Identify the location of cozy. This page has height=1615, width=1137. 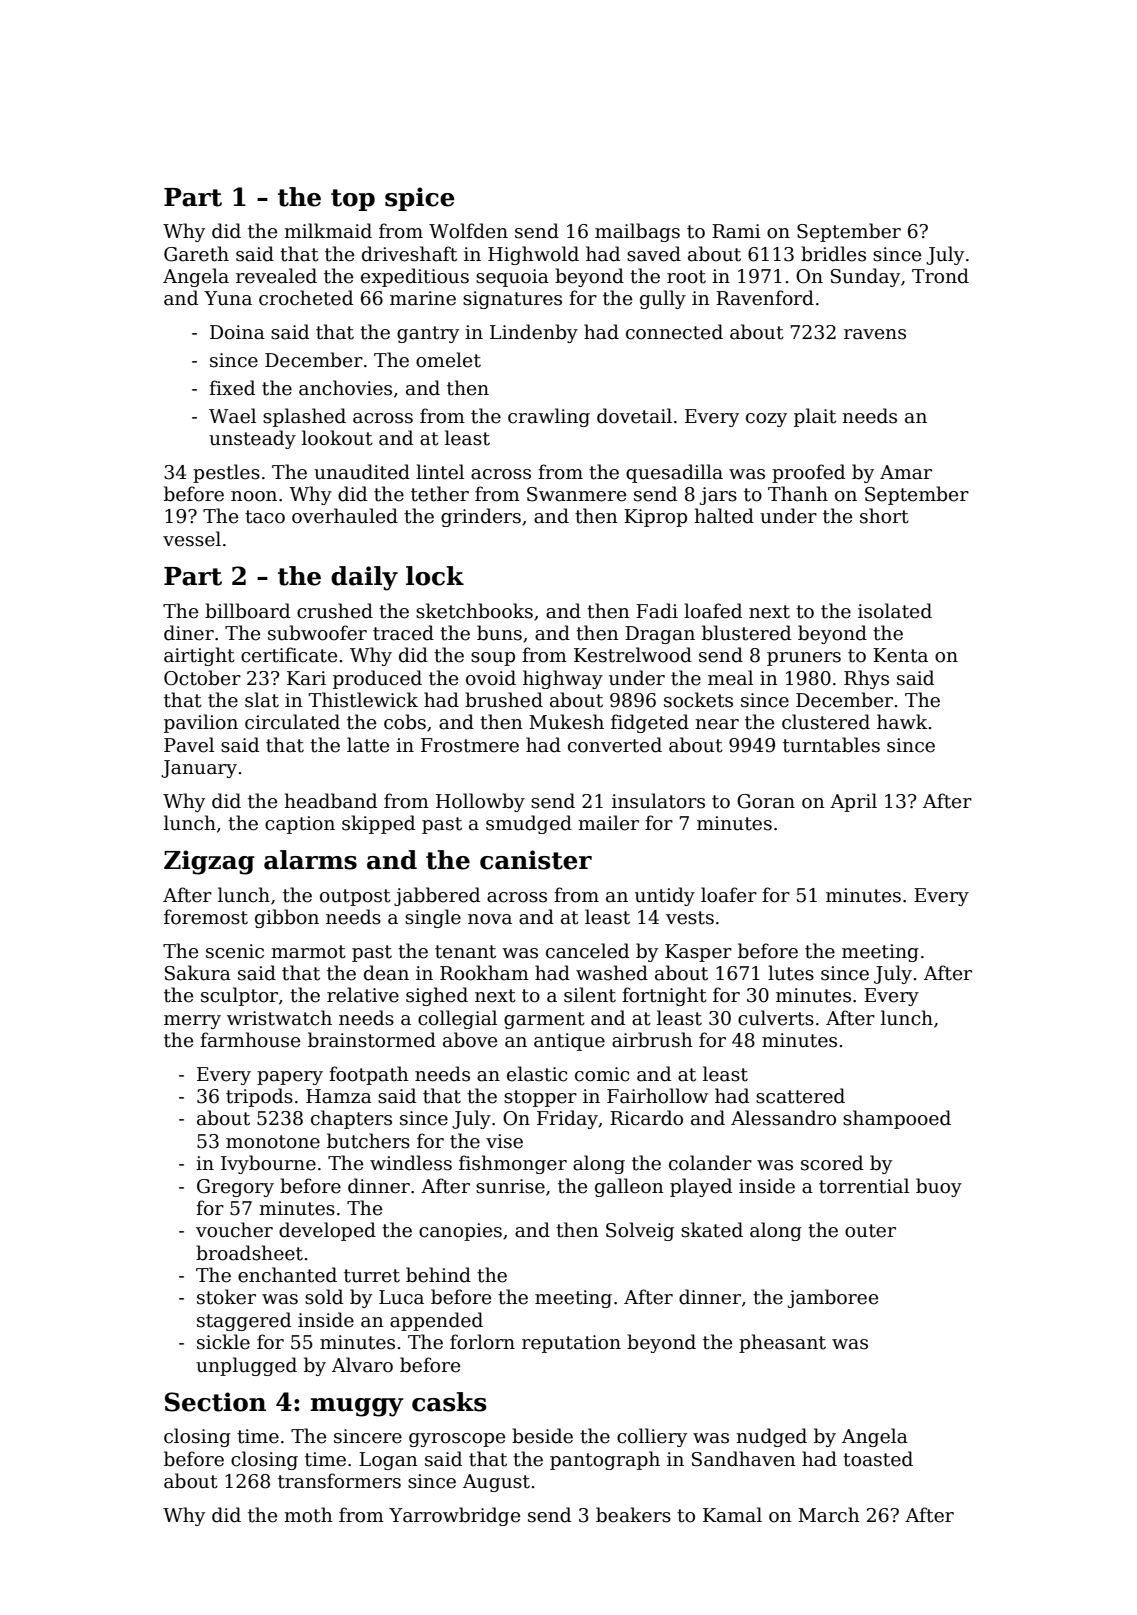
(766, 420).
